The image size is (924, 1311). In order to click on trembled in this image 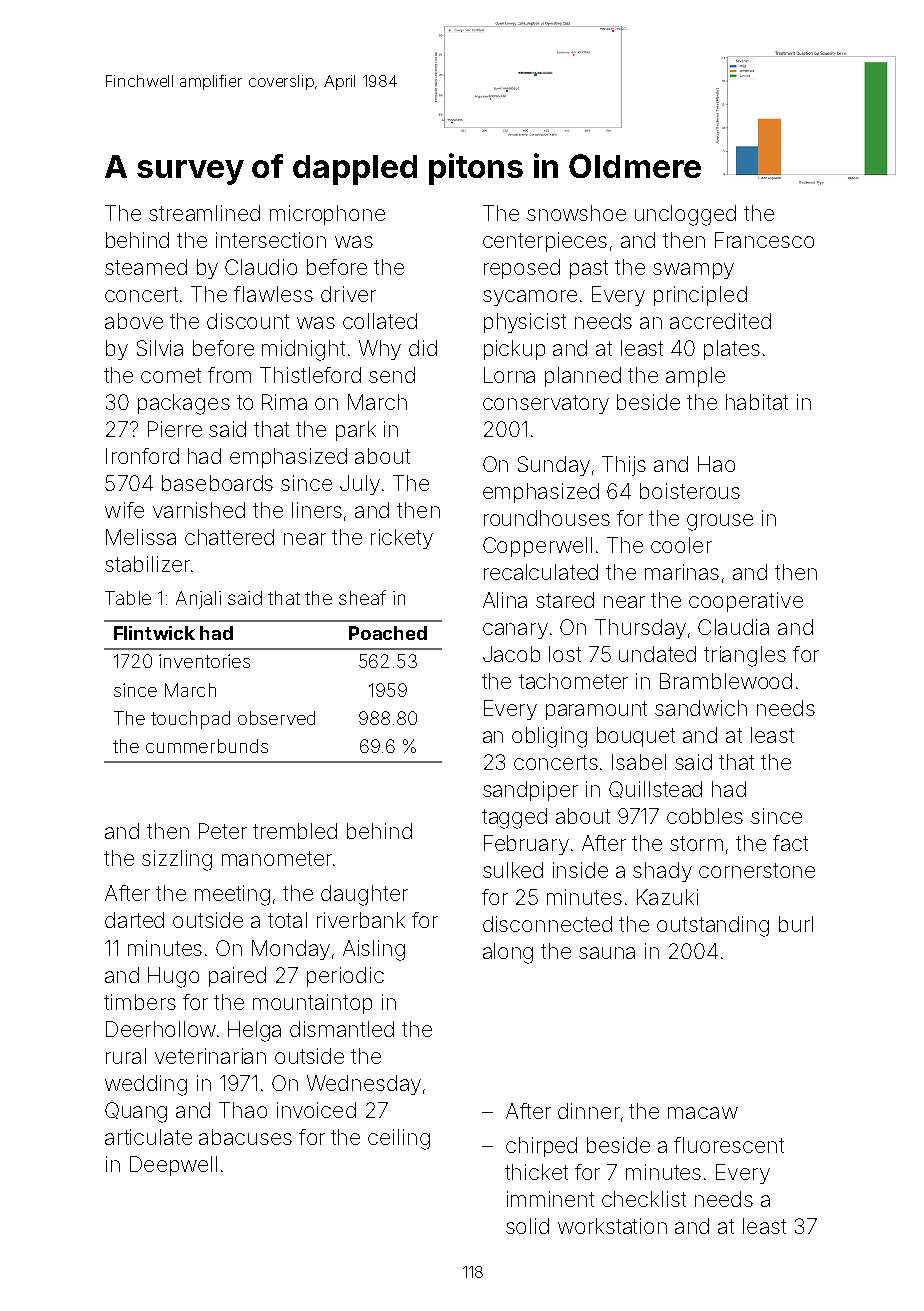, I will do `click(295, 831)`.
